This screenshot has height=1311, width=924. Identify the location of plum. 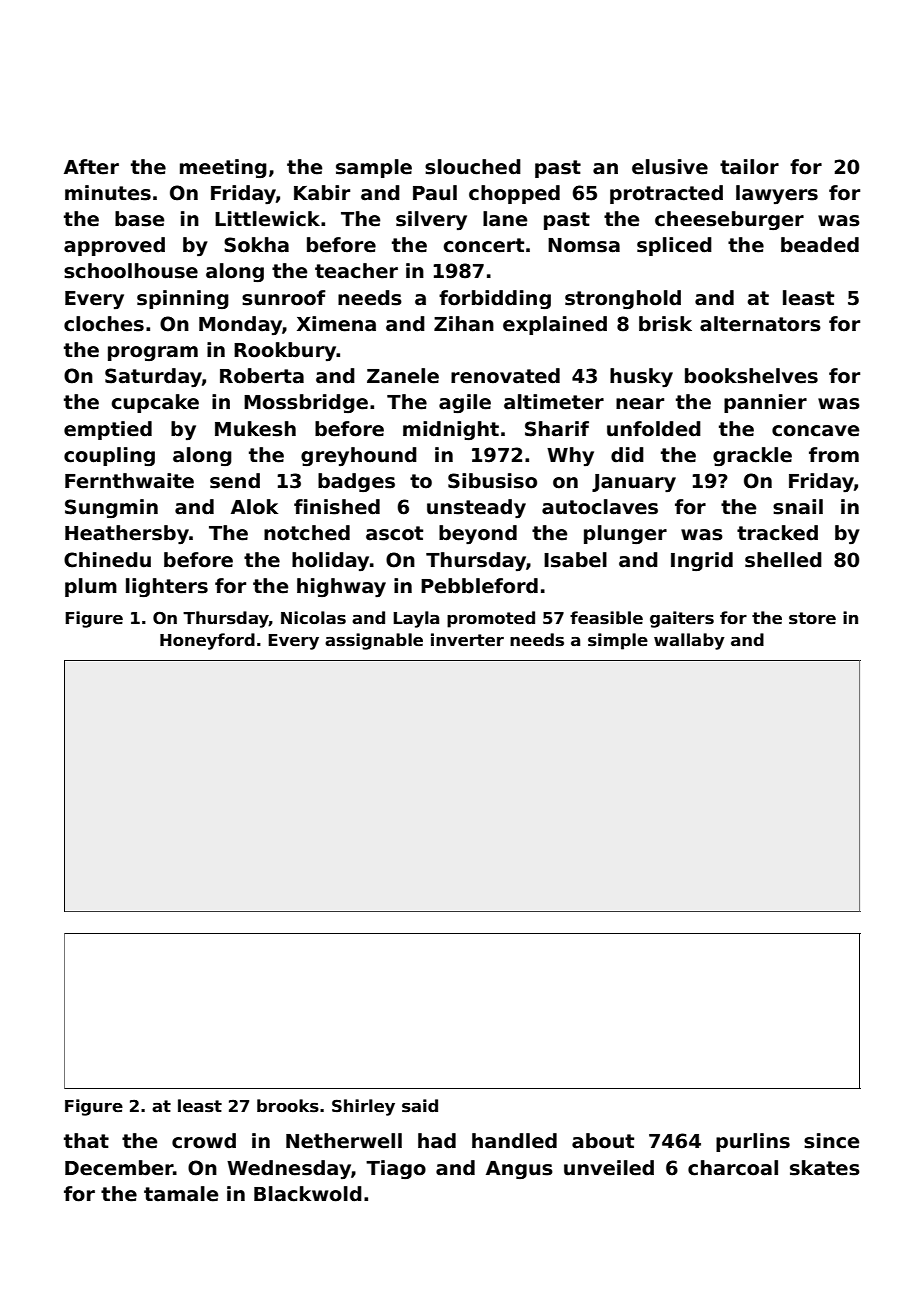
(91, 587).
